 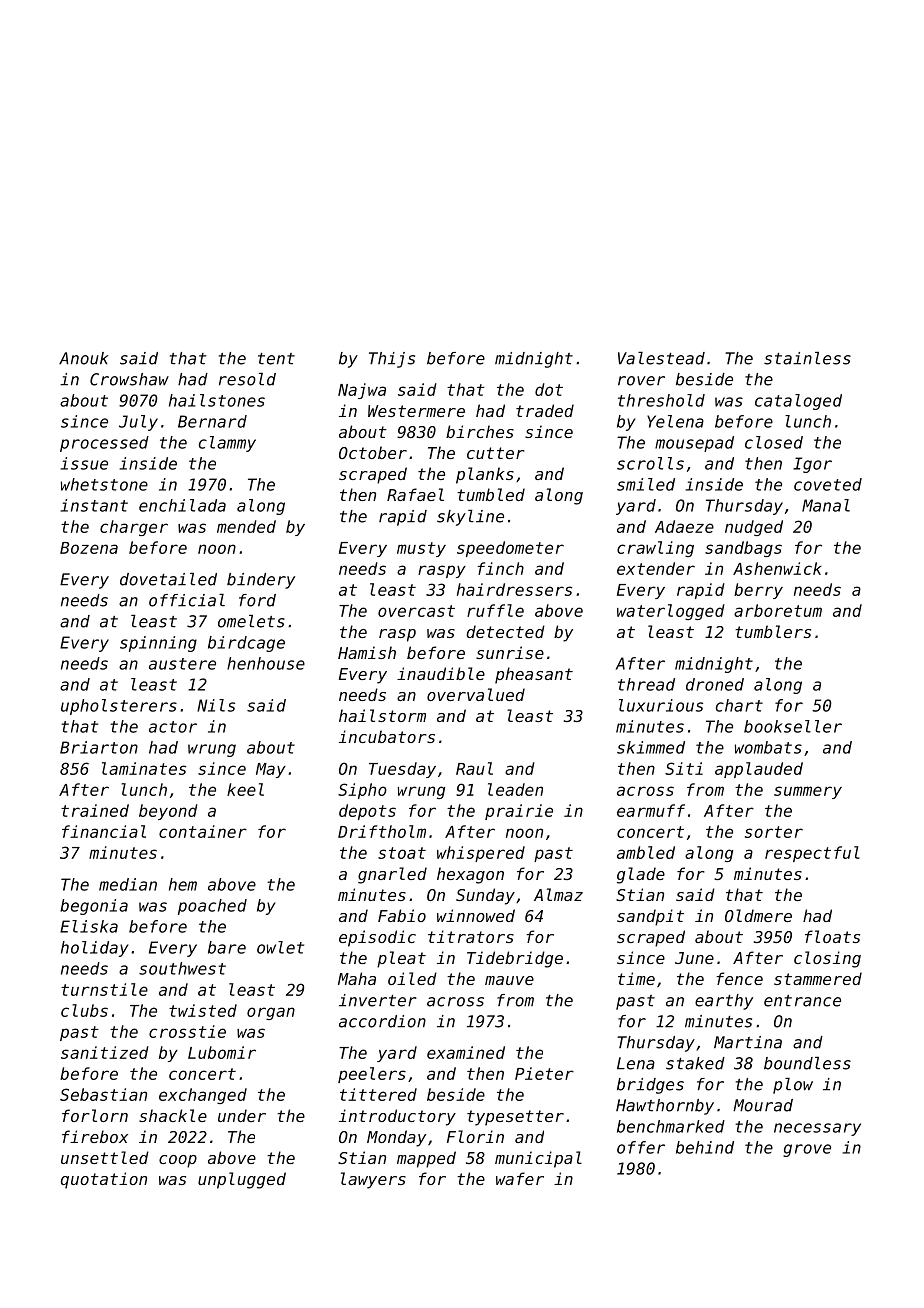 I want to click on planks, so click(x=485, y=475).
